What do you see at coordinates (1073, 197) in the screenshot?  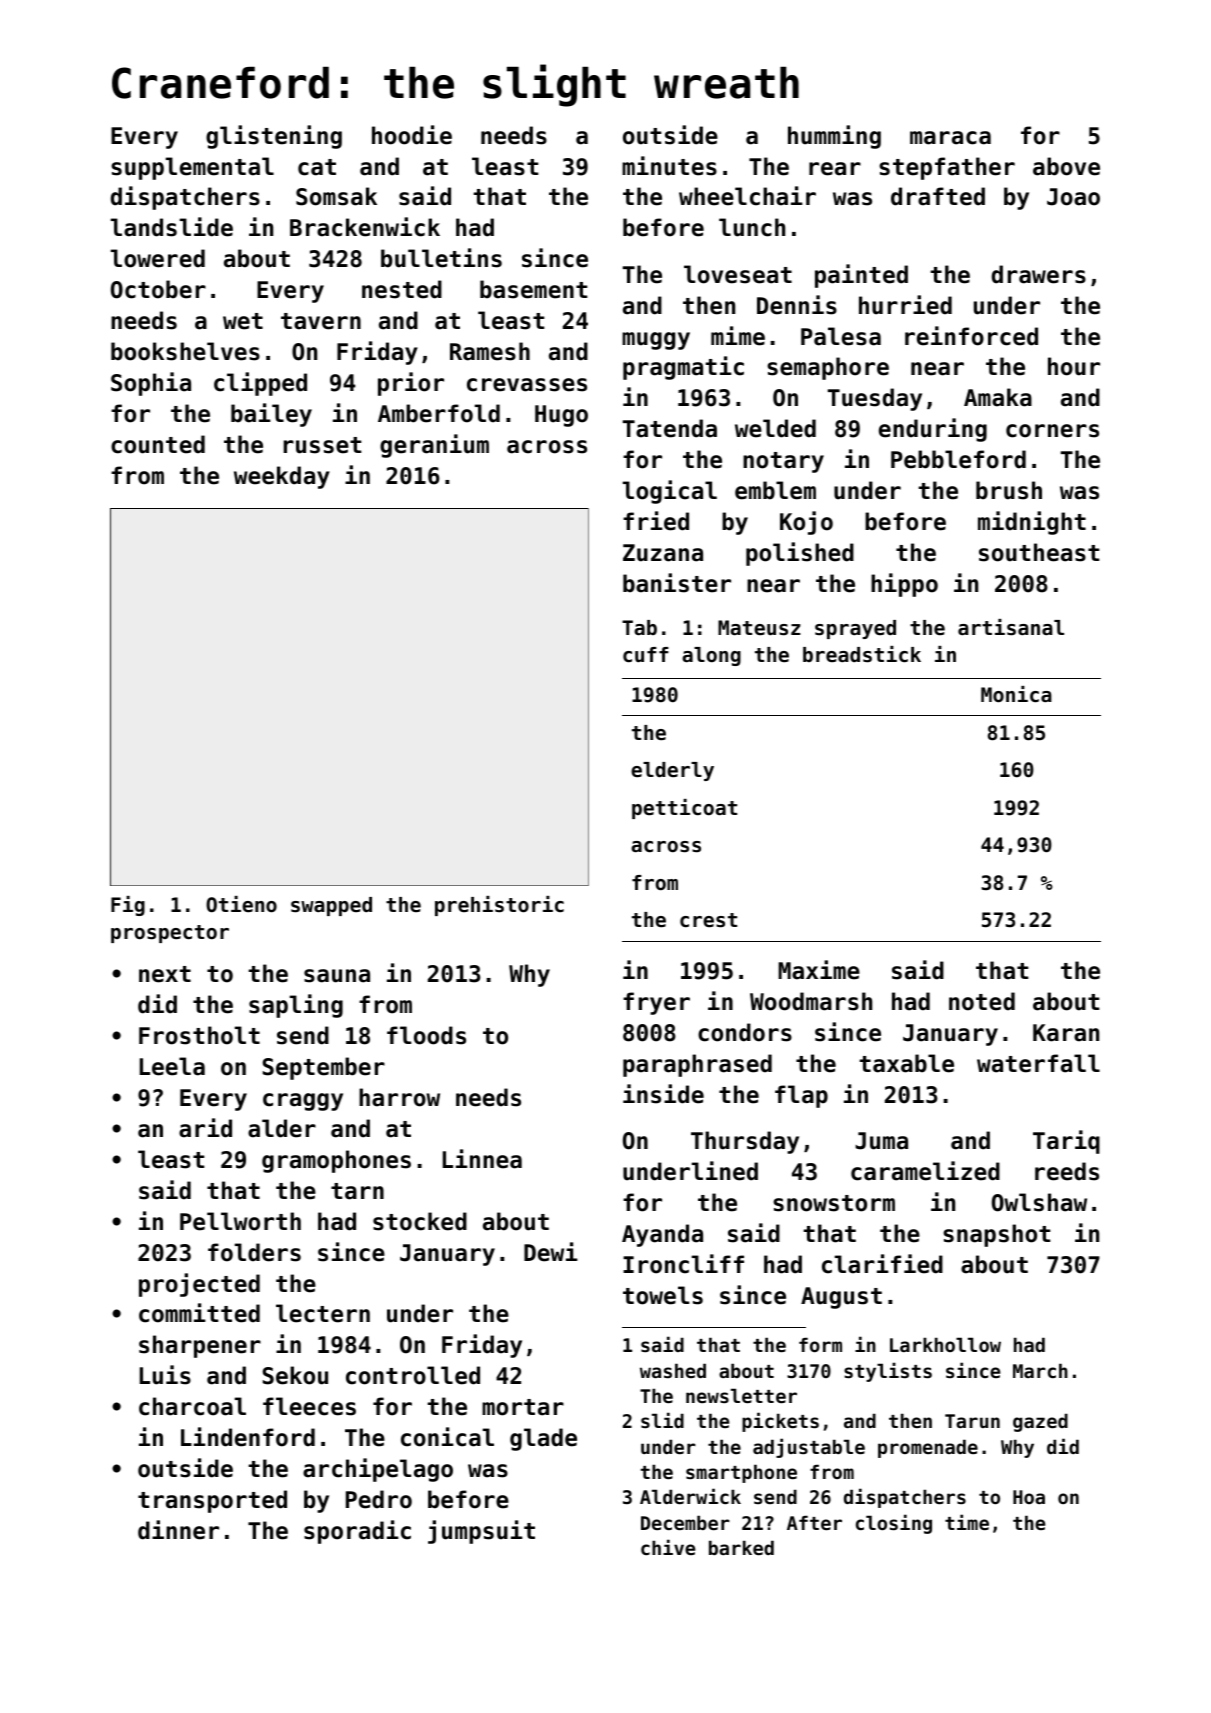 I see `Joao` at bounding box center [1073, 197].
